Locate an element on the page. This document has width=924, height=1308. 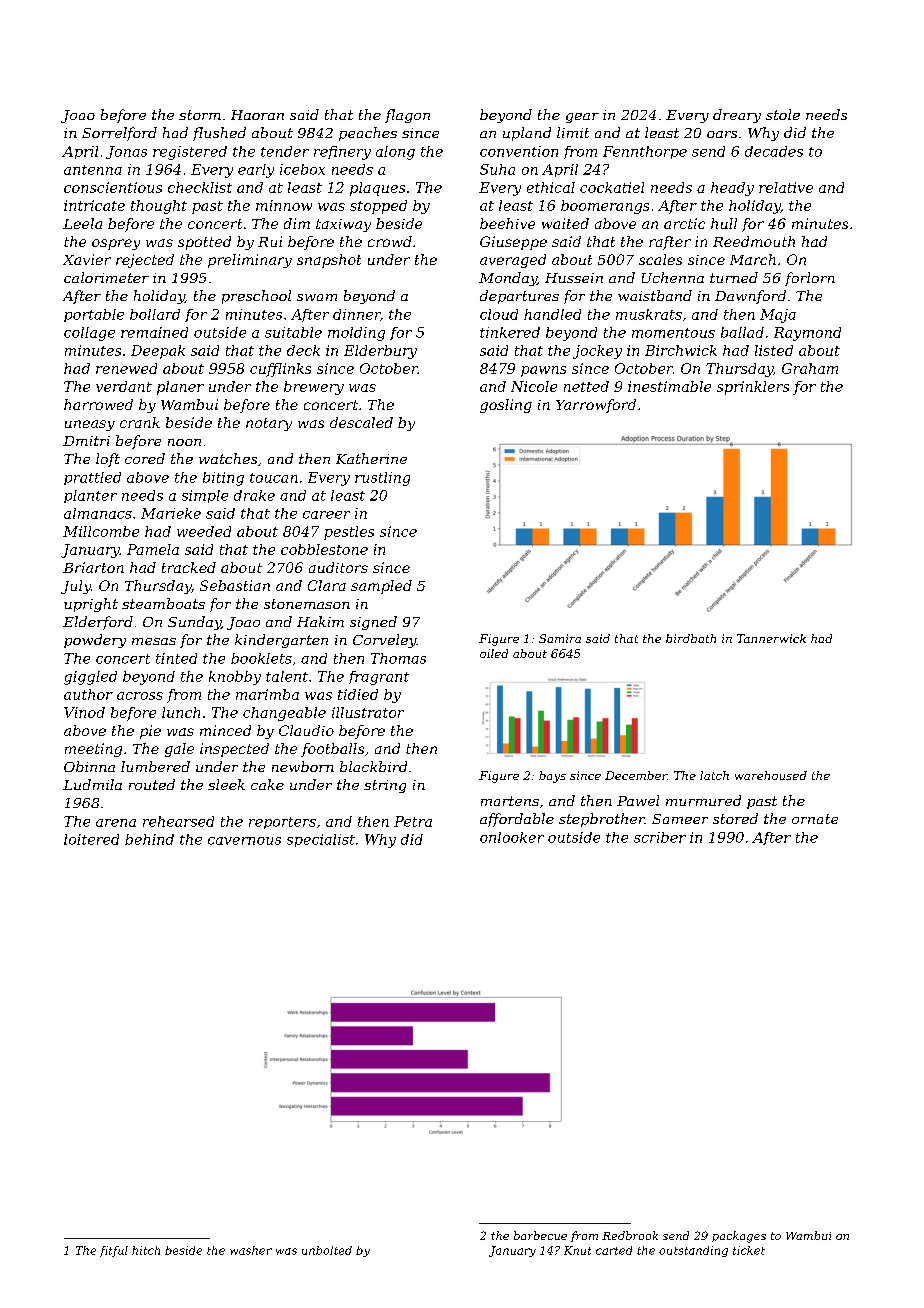
crowd is located at coordinates (390, 241).
